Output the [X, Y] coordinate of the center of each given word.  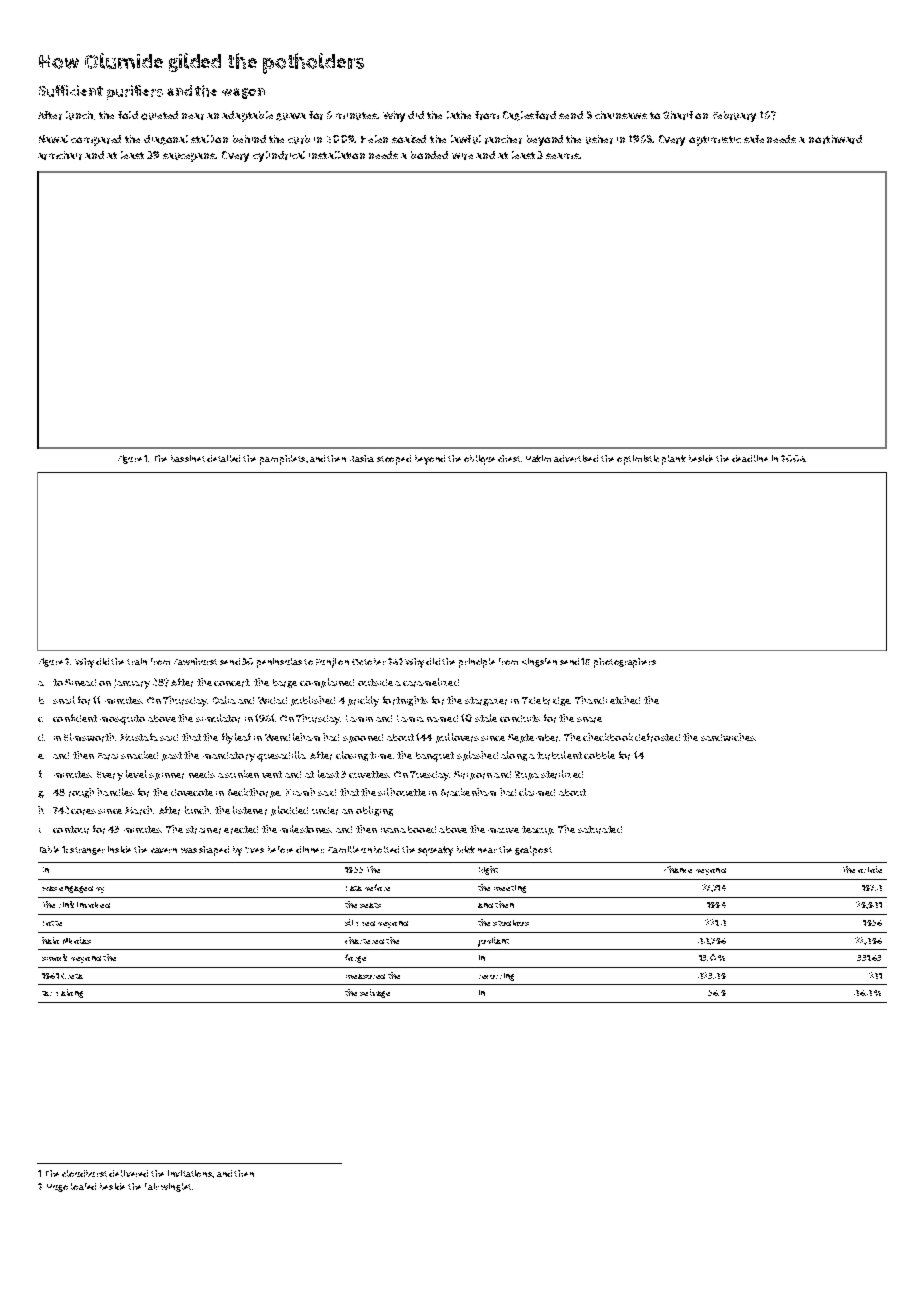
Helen [374, 139]
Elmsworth [89, 737]
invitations [190, 1173]
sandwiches [728, 737]
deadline [750, 458]
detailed [223, 458]
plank [674, 460]
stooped [394, 460]
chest [509, 458]
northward [835, 139]
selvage [375, 993]
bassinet [188, 458]
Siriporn [473, 775]
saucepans [189, 157]
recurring [496, 977]
